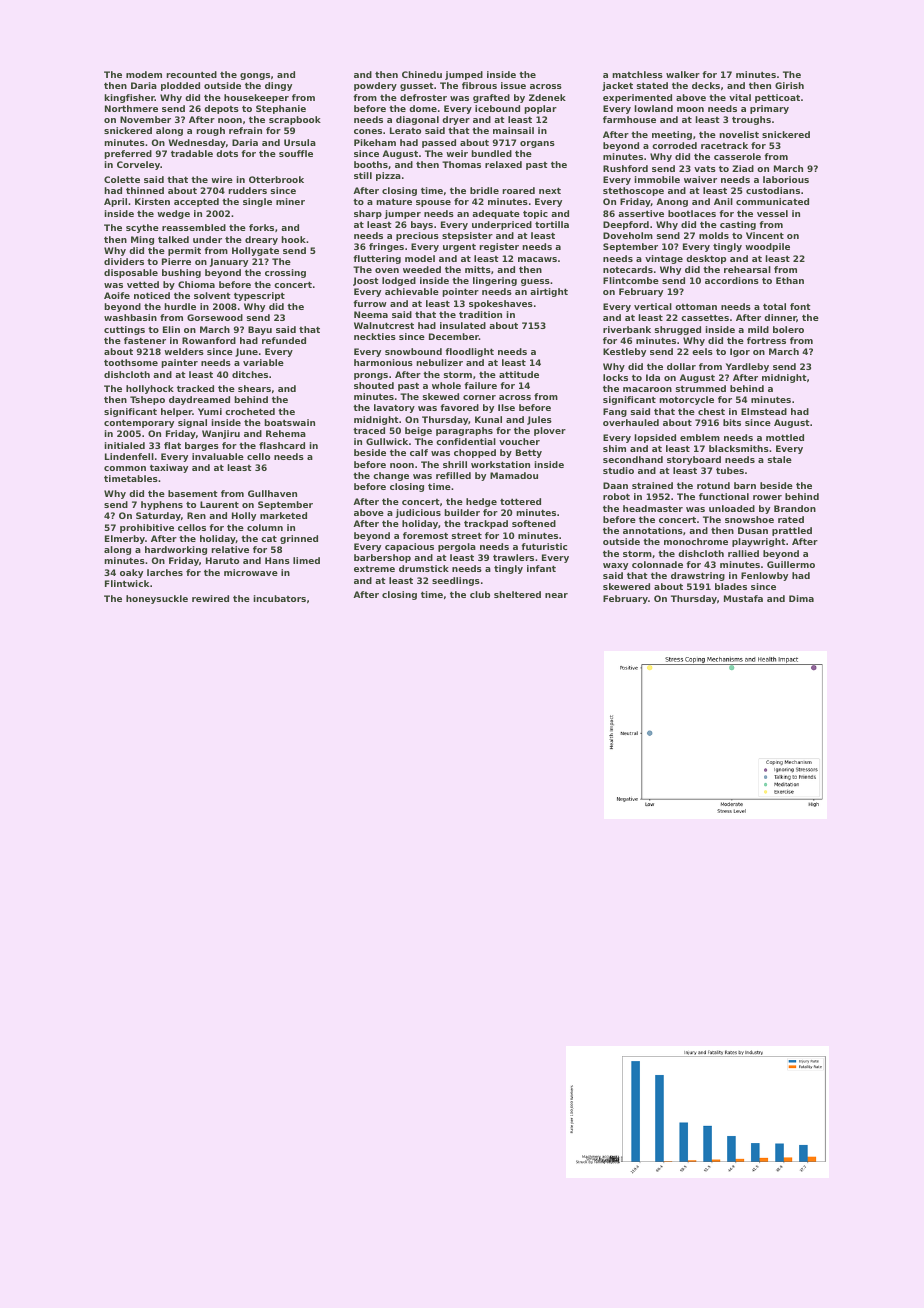  Describe the element at coordinates (616, 496) in the image. I see `robot` at that location.
